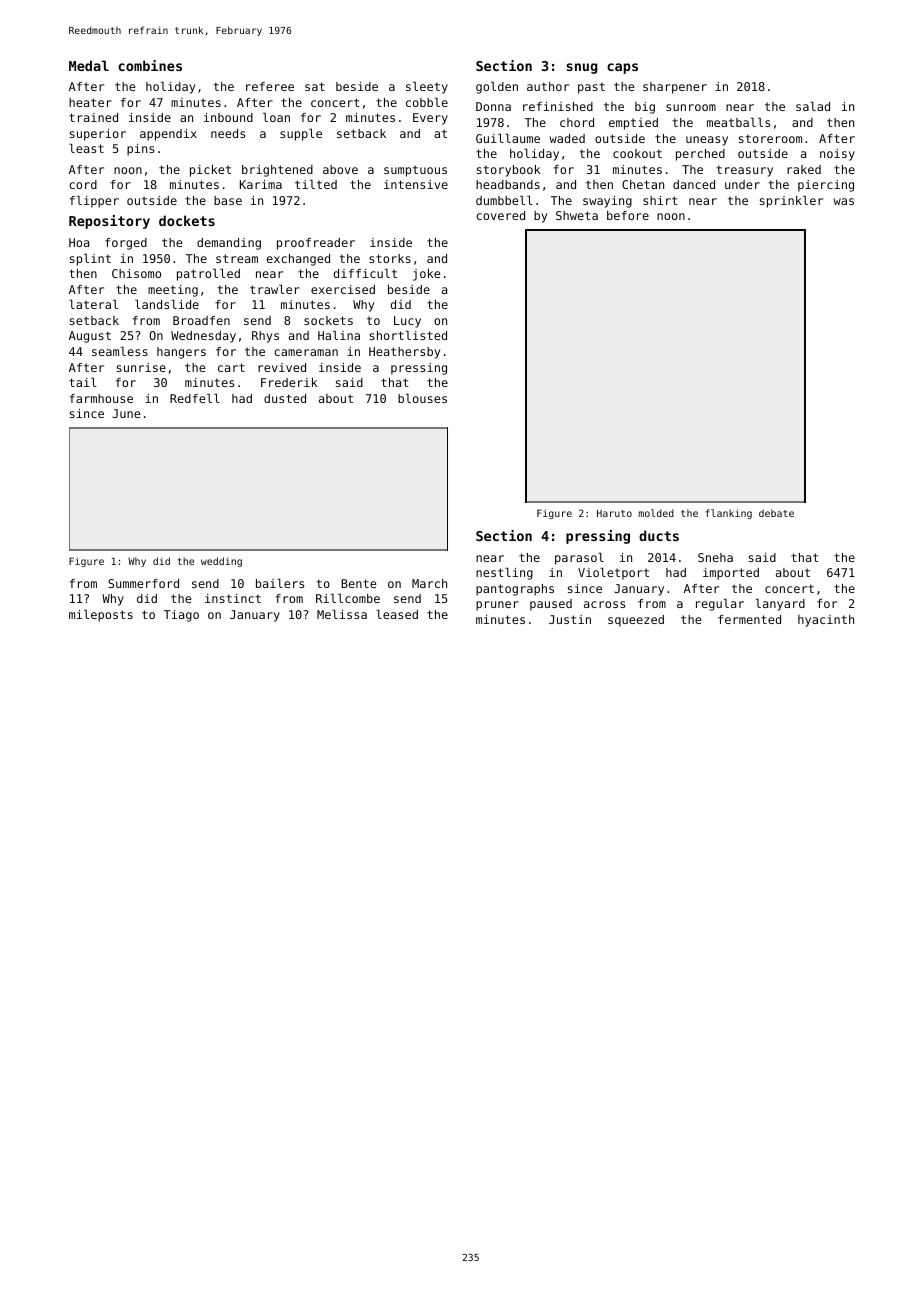 This image has height=1314, width=924. I want to click on combines, so click(150, 65).
